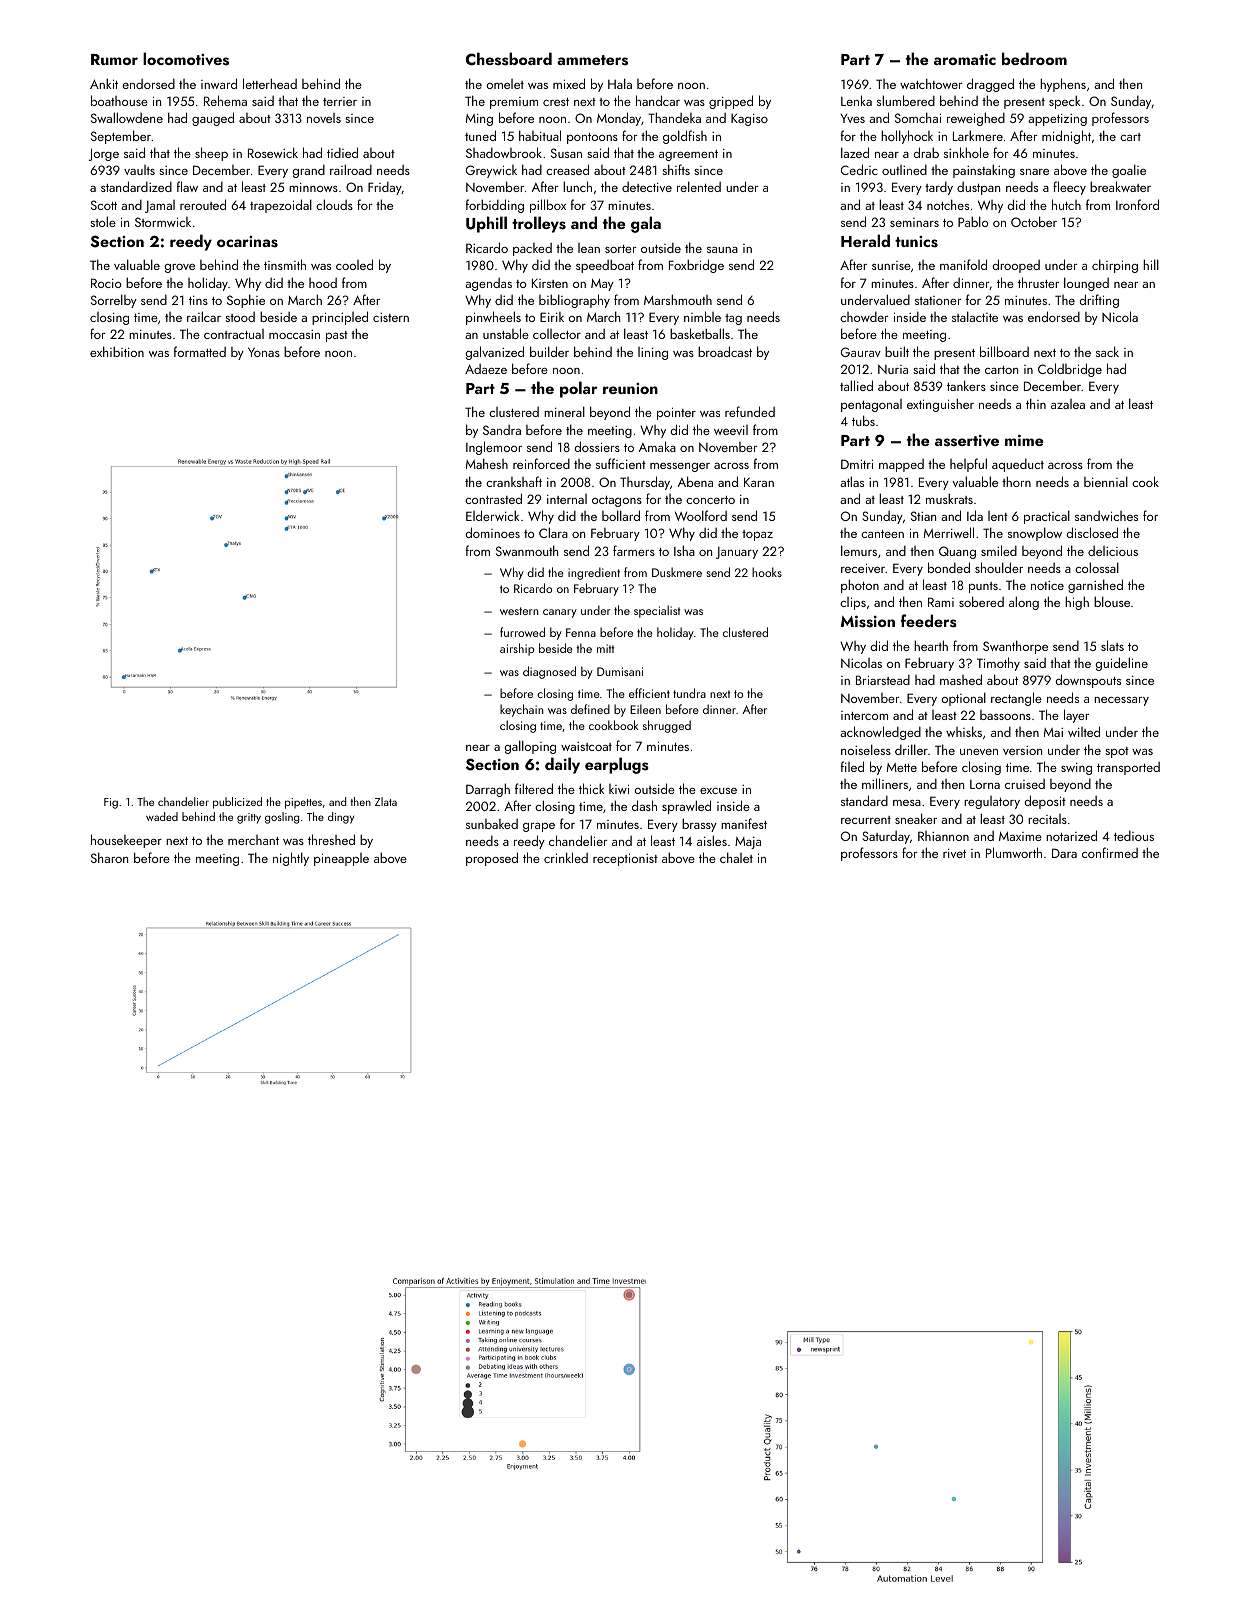  What do you see at coordinates (1057, 120) in the screenshot?
I see `appetizing` at bounding box center [1057, 120].
